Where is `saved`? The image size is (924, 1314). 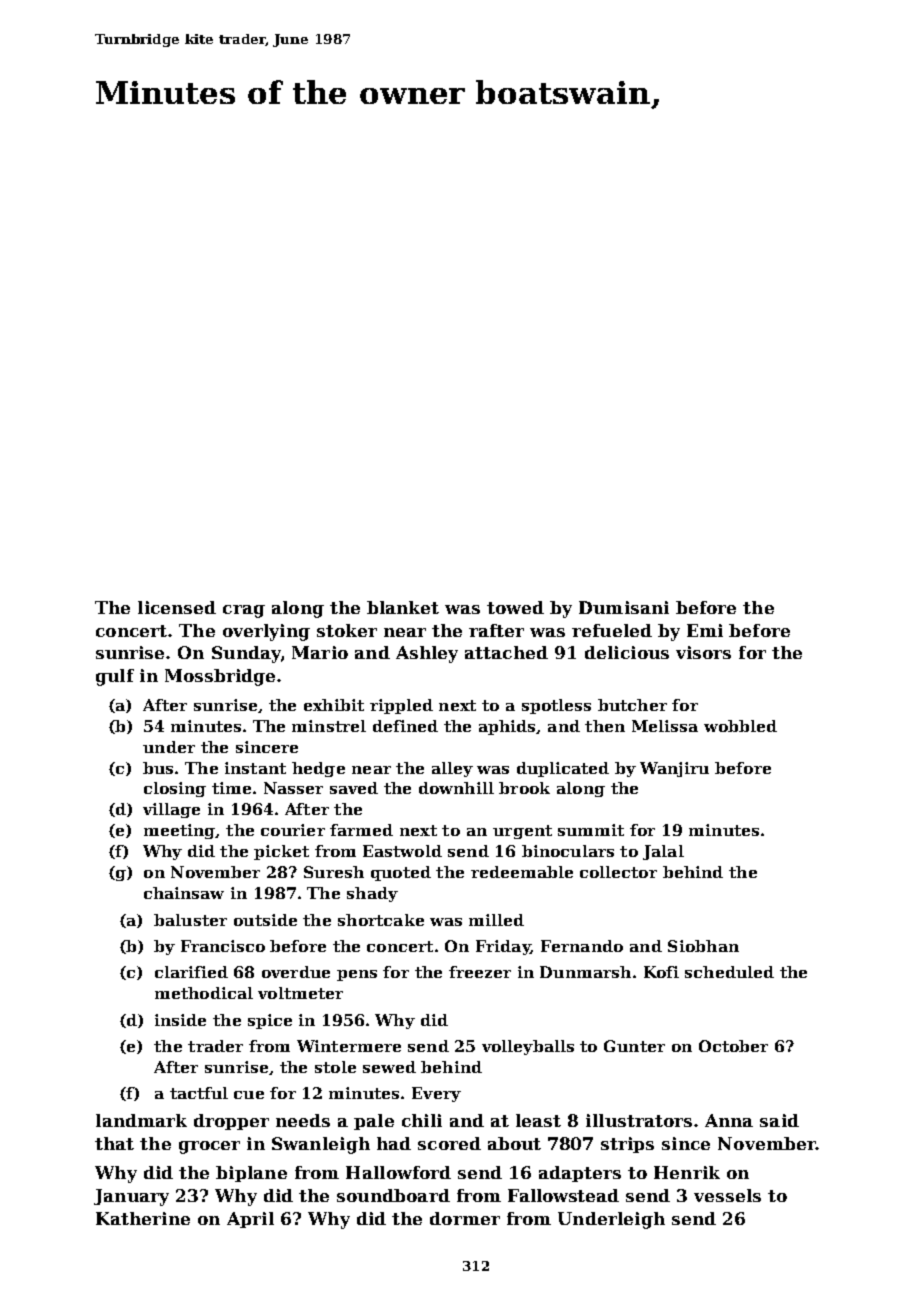 saved is located at coordinates (354, 788).
